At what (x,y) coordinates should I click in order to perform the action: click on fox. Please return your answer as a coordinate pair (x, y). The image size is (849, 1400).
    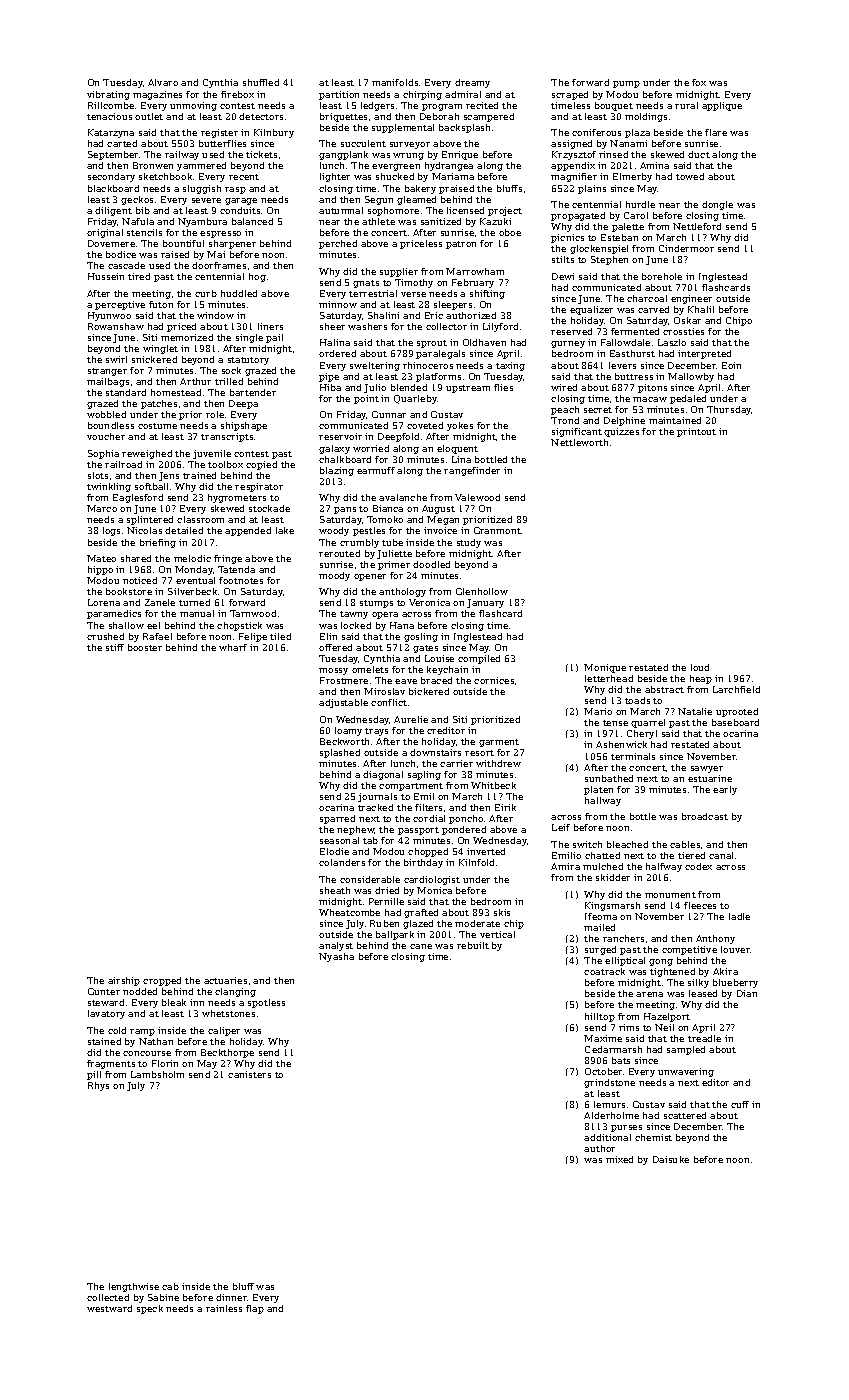
    Looking at the image, I should click on (699, 82).
